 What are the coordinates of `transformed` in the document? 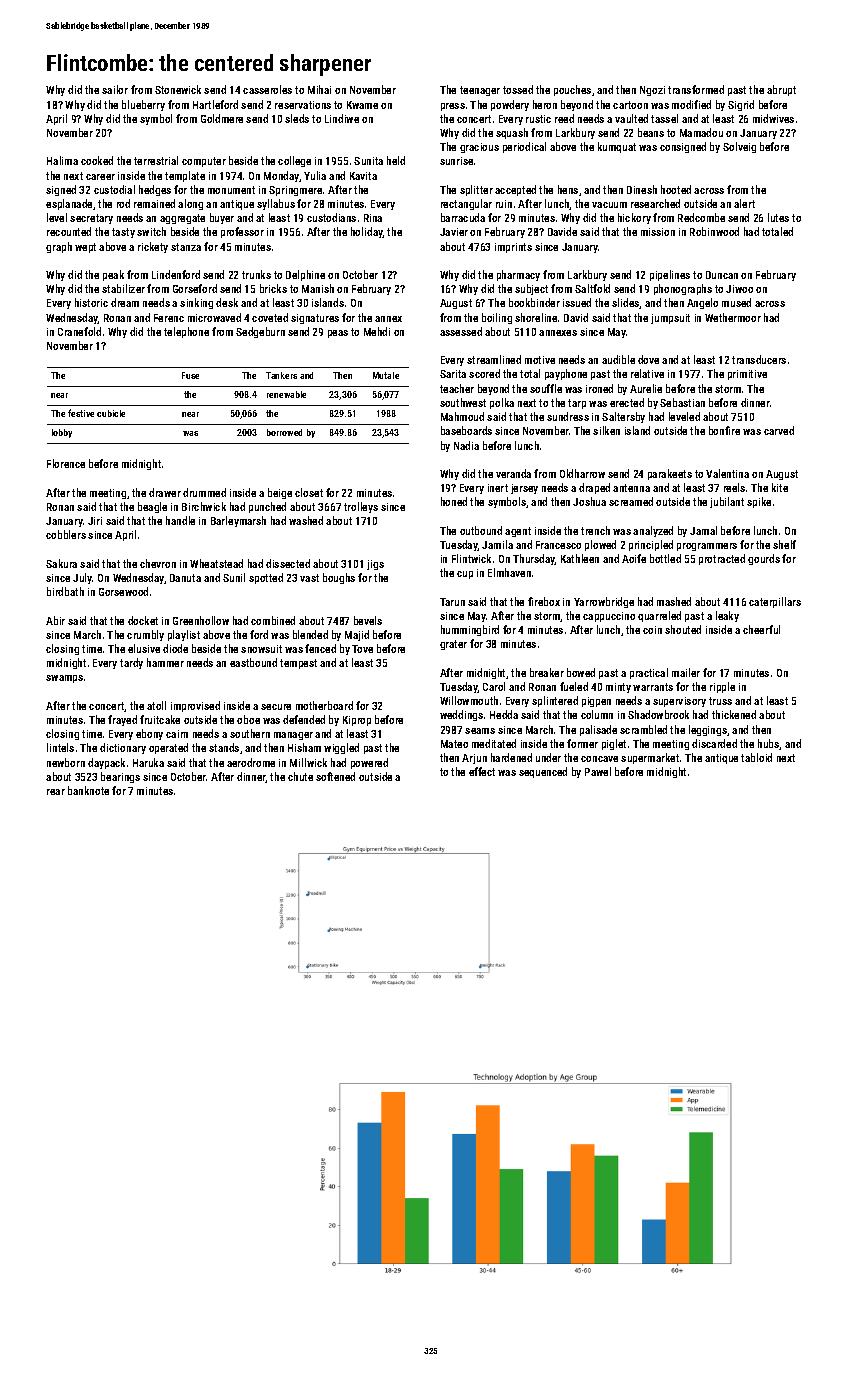 It's located at (696, 89).
